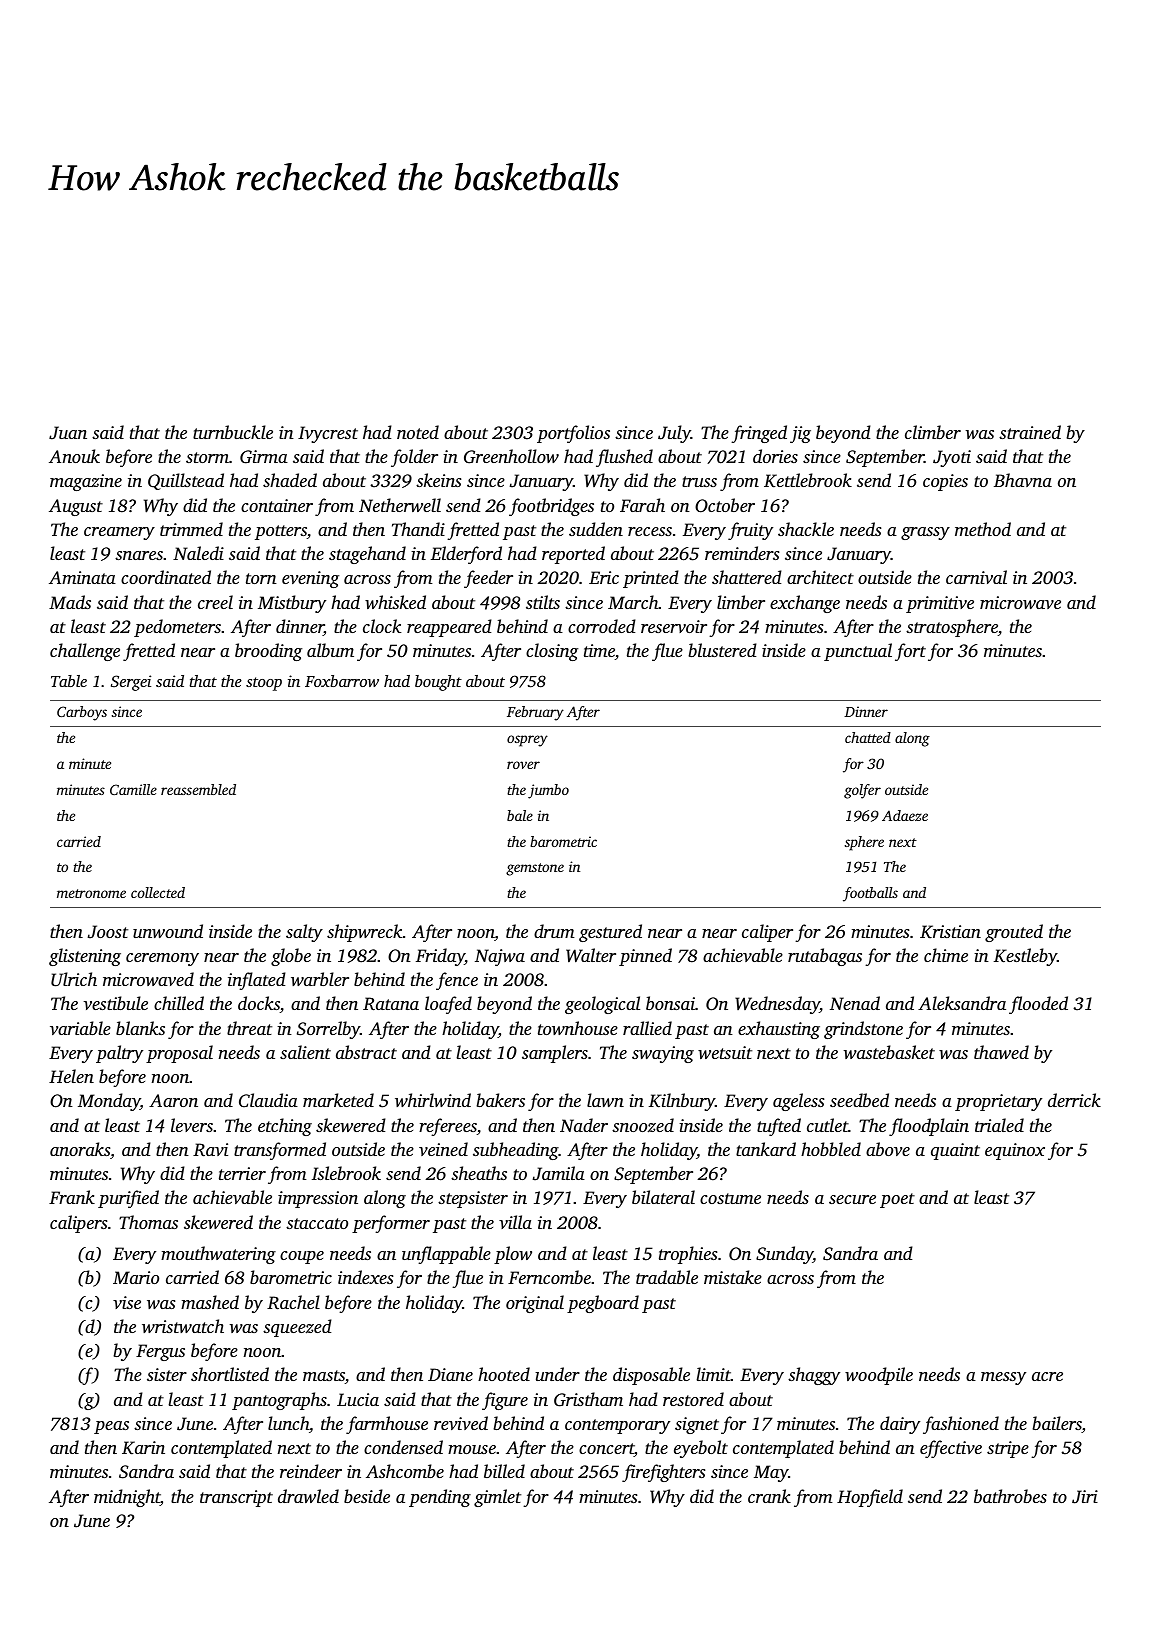  What do you see at coordinates (497, 1498) in the document?
I see `gimlet` at bounding box center [497, 1498].
